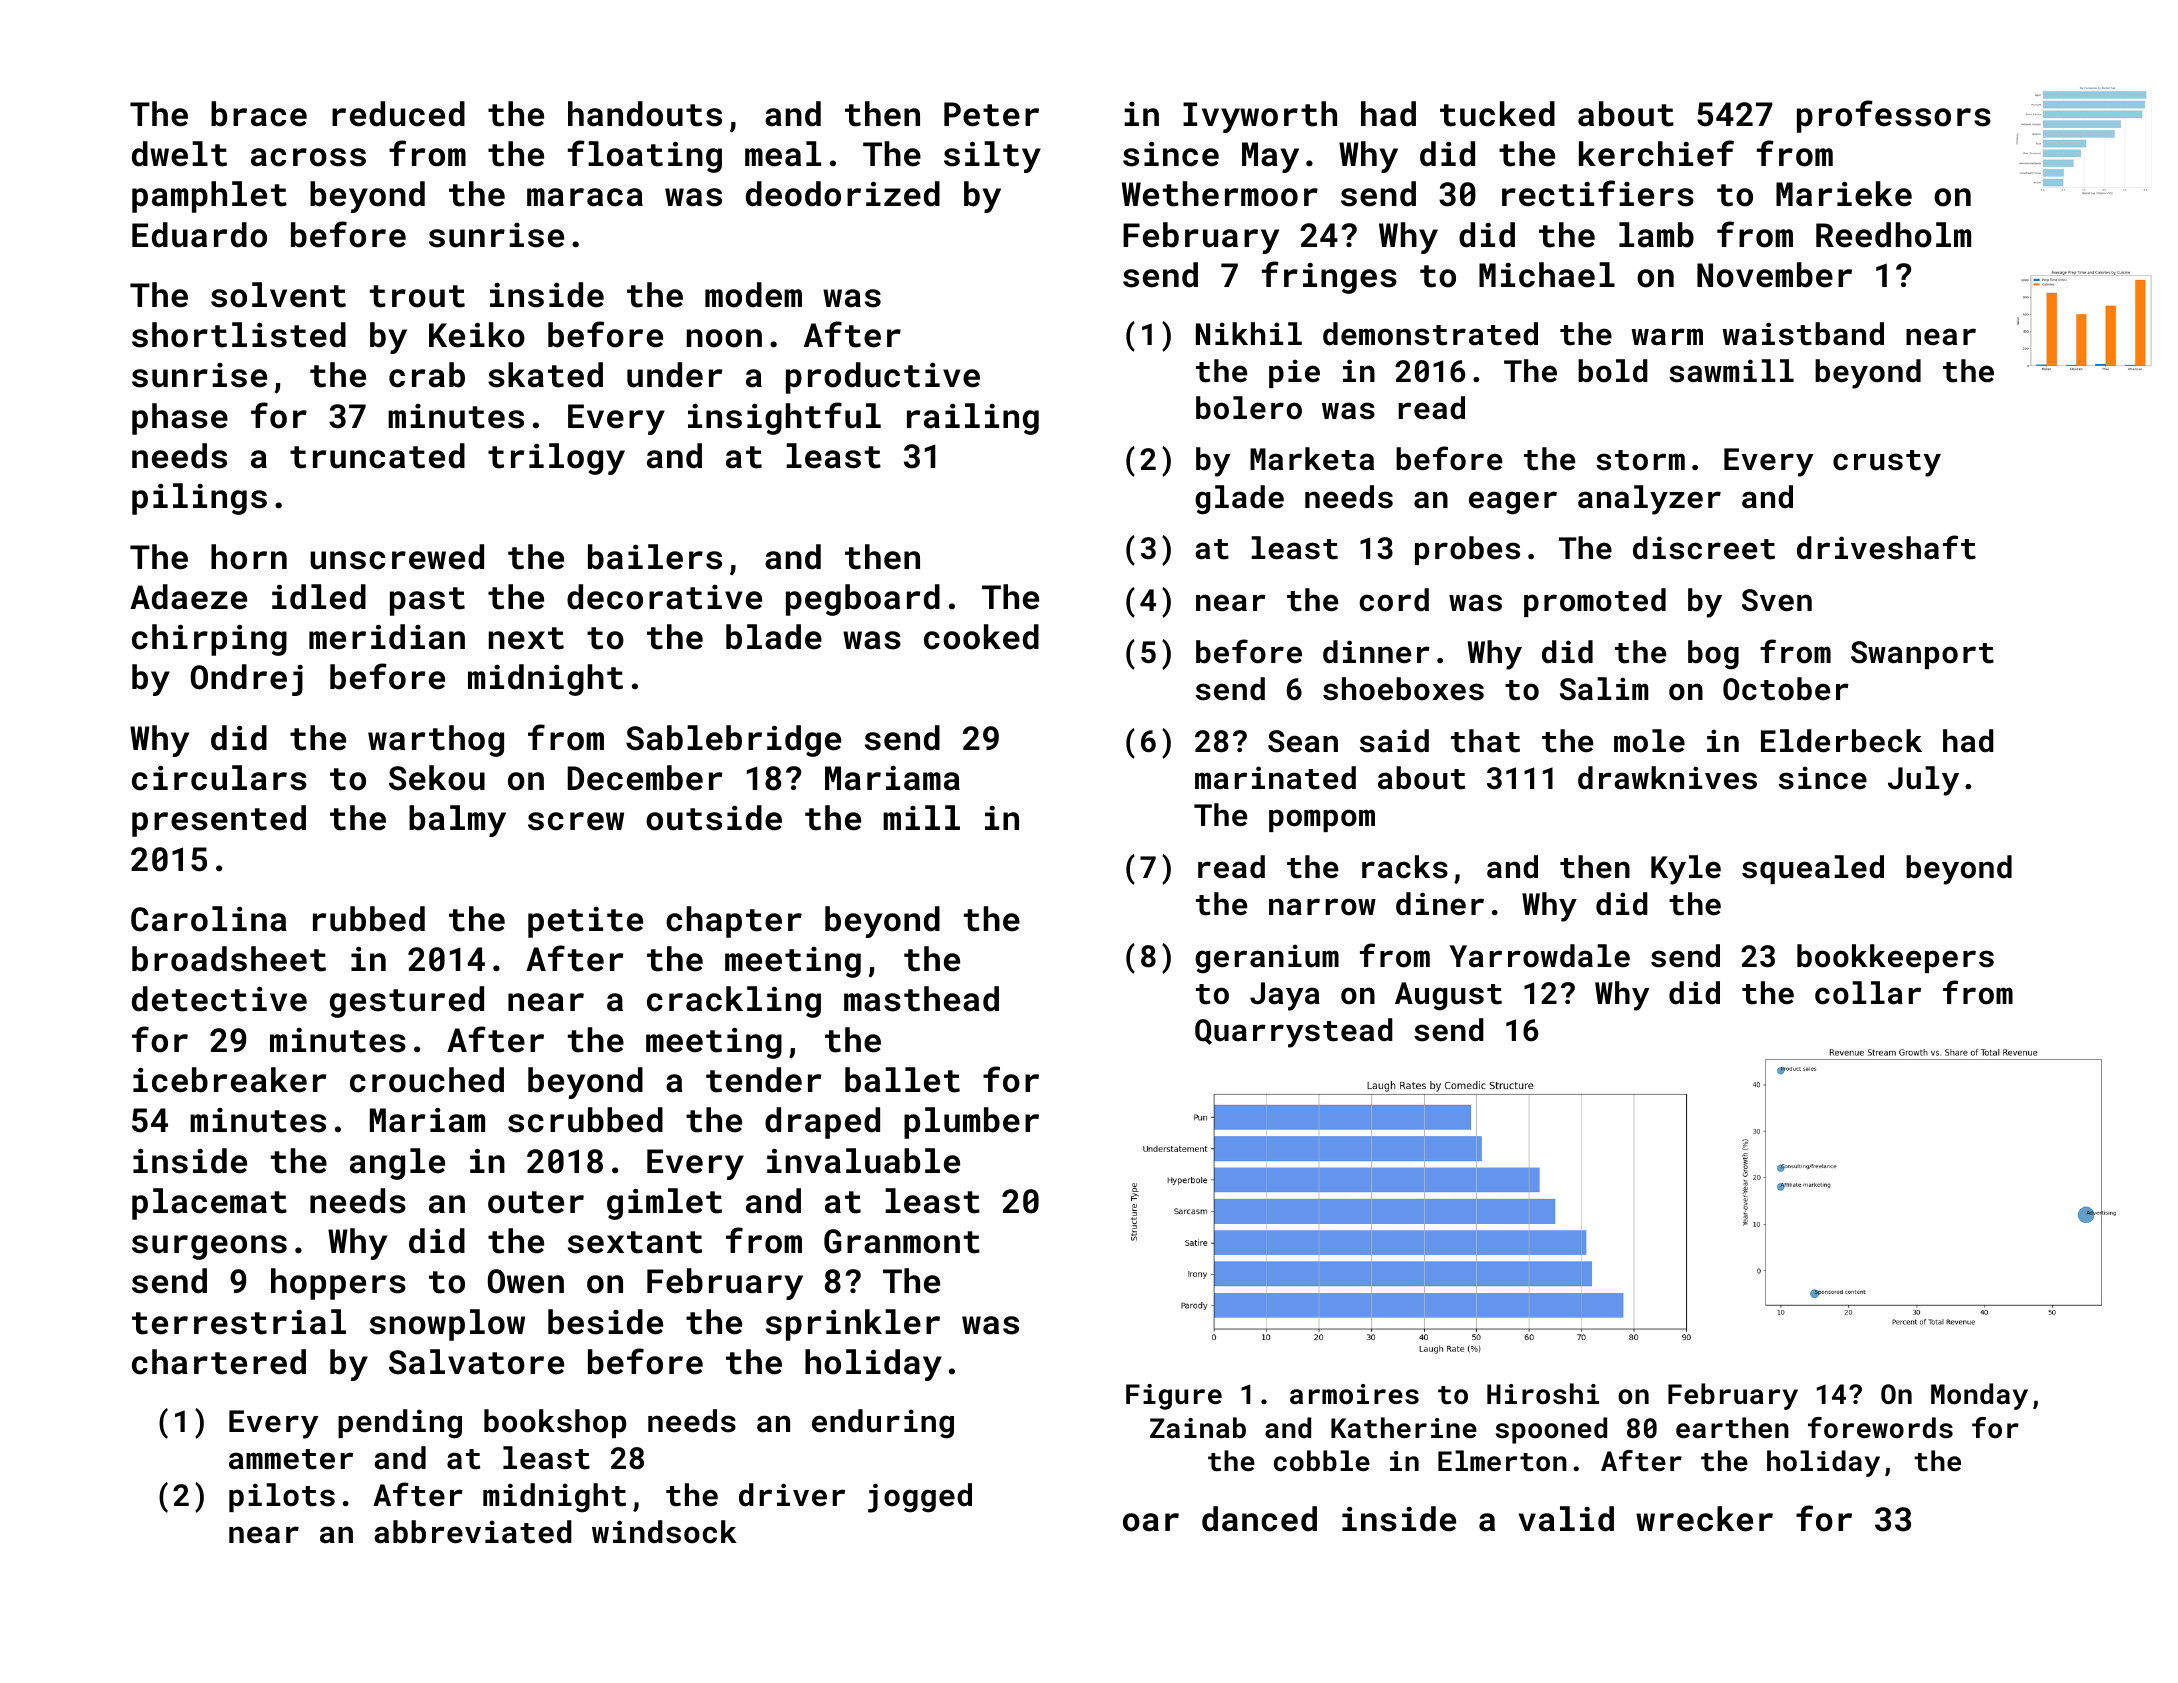  What do you see at coordinates (319, 597) in the page?
I see `idled` at bounding box center [319, 597].
